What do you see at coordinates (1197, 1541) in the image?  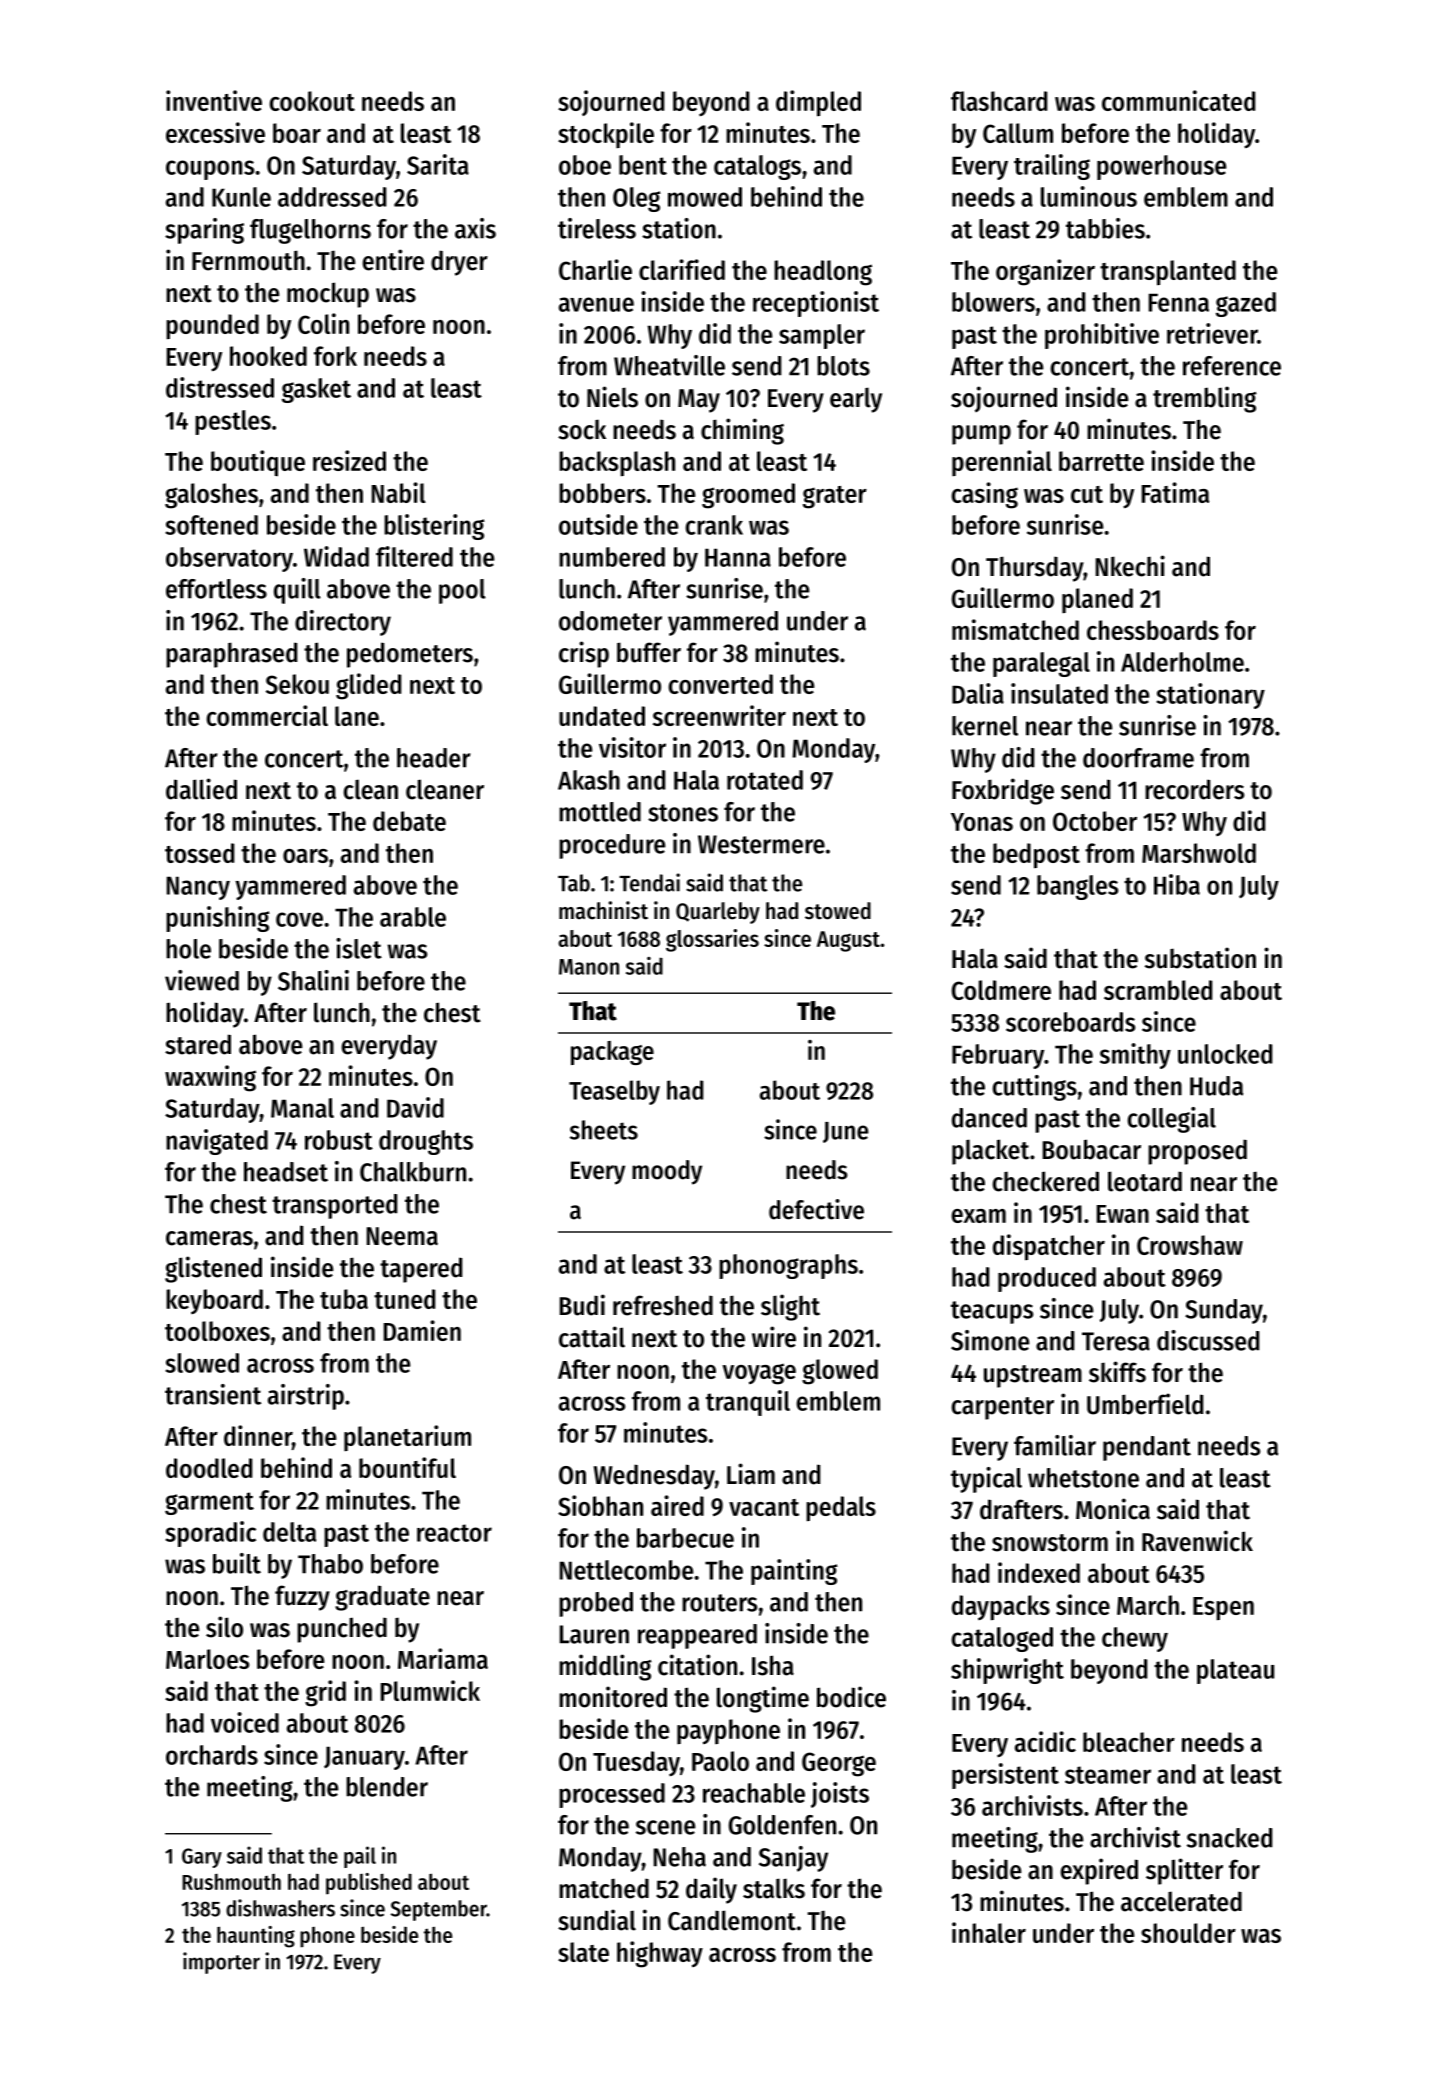 I see `Ravenwick` at bounding box center [1197, 1541].
